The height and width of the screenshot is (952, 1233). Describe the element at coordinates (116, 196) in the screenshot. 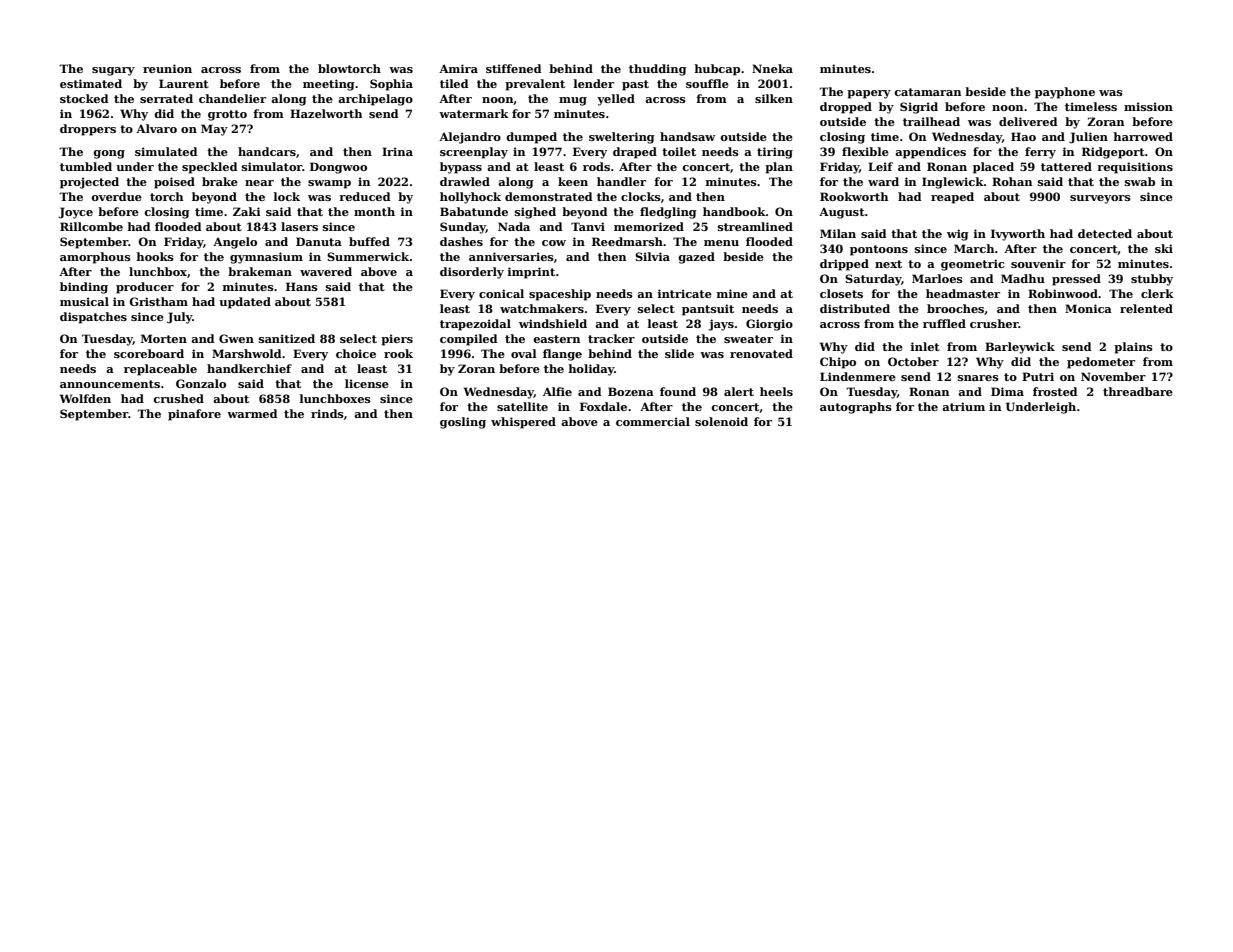

I see `overdue` at that location.
